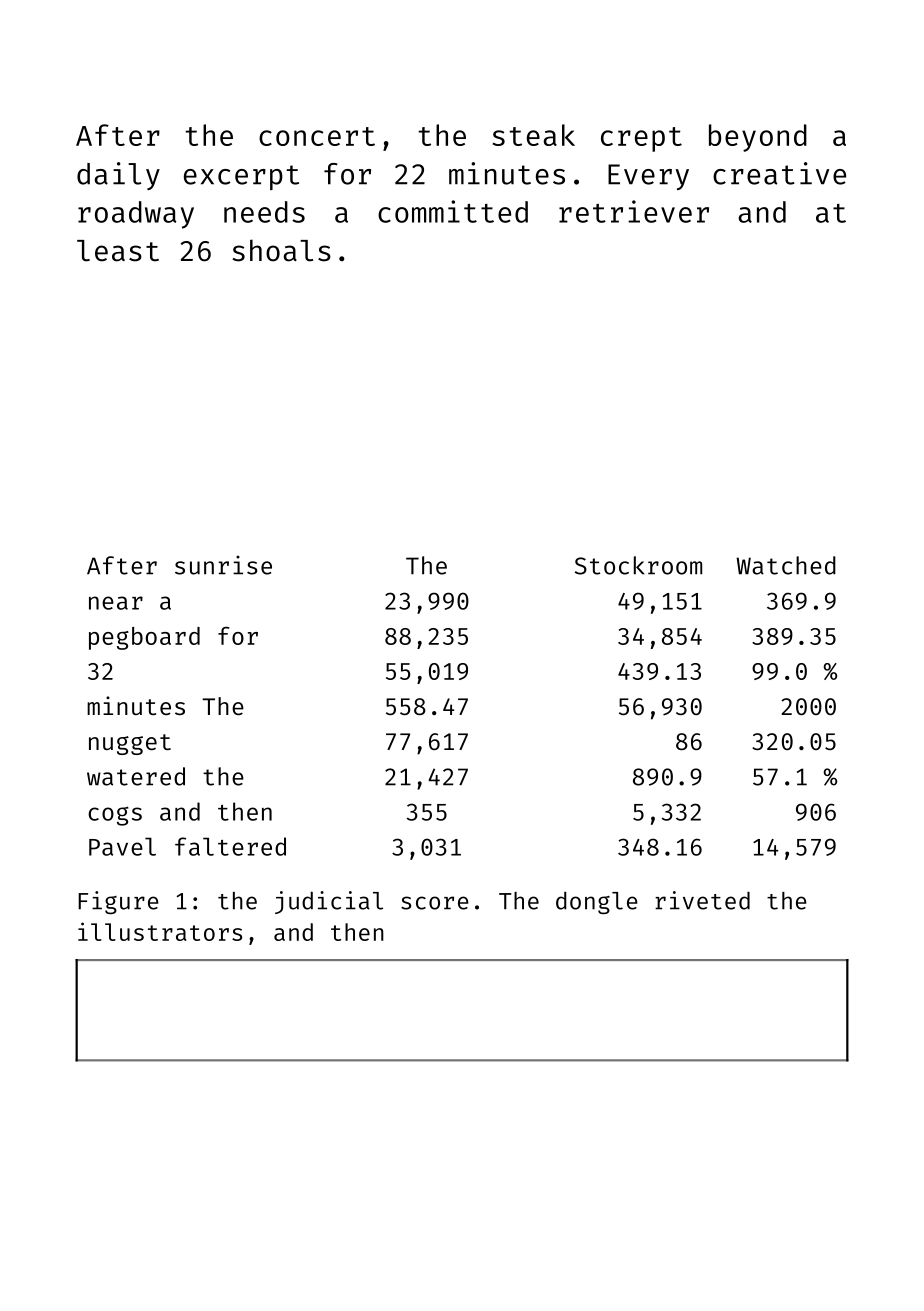  I want to click on daily, so click(118, 176).
